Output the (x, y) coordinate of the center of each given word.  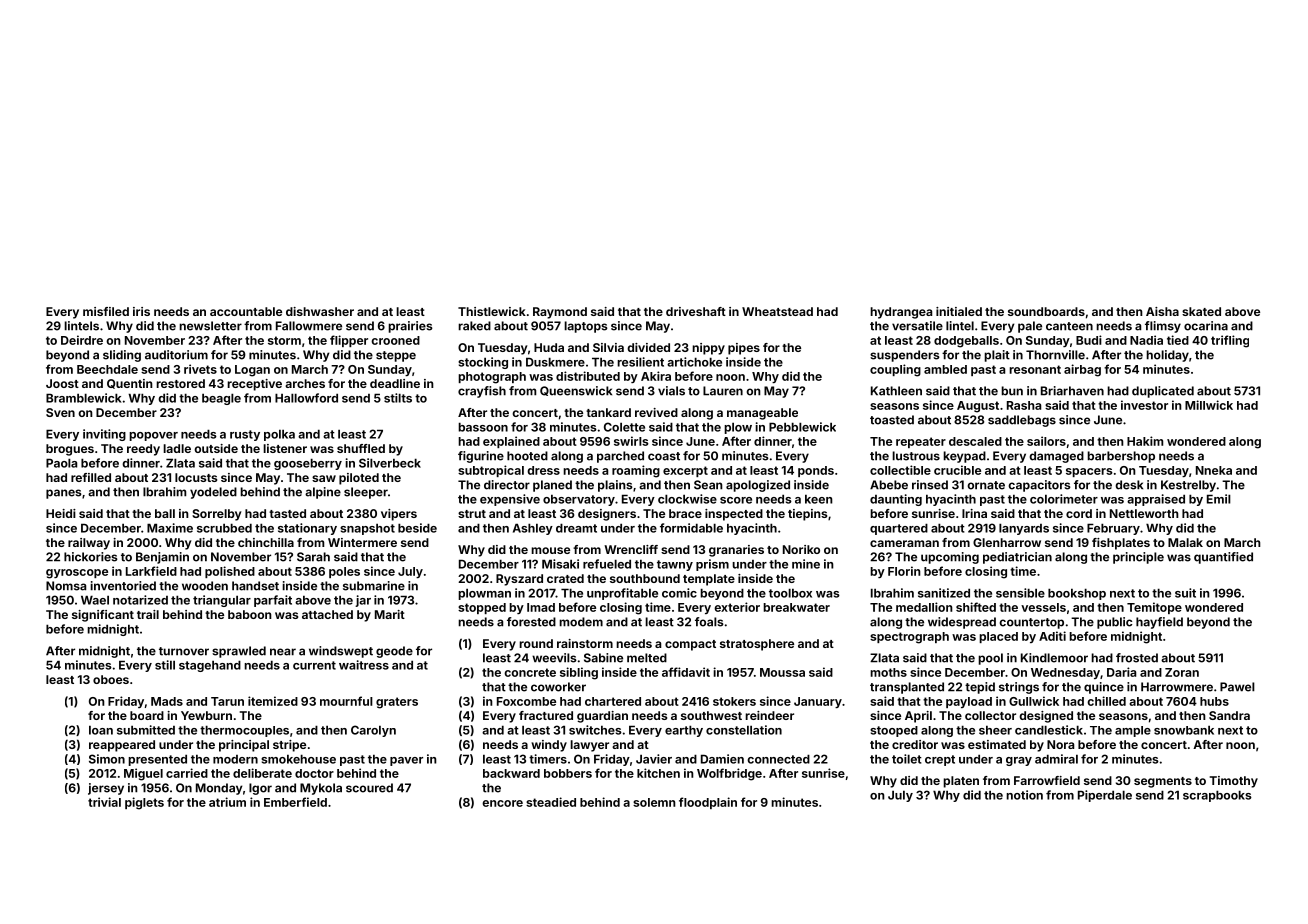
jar (363, 601)
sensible (1020, 593)
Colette (624, 427)
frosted (1137, 658)
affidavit (686, 672)
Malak (1185, 542)
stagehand (210, 666)
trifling (1230, 341)
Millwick (1209, 405)
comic (679, 593)
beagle (221, 399)
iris (141, 311)
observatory (579, 500)
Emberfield (295, 802)
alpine (323, 493)
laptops (586, 327)
